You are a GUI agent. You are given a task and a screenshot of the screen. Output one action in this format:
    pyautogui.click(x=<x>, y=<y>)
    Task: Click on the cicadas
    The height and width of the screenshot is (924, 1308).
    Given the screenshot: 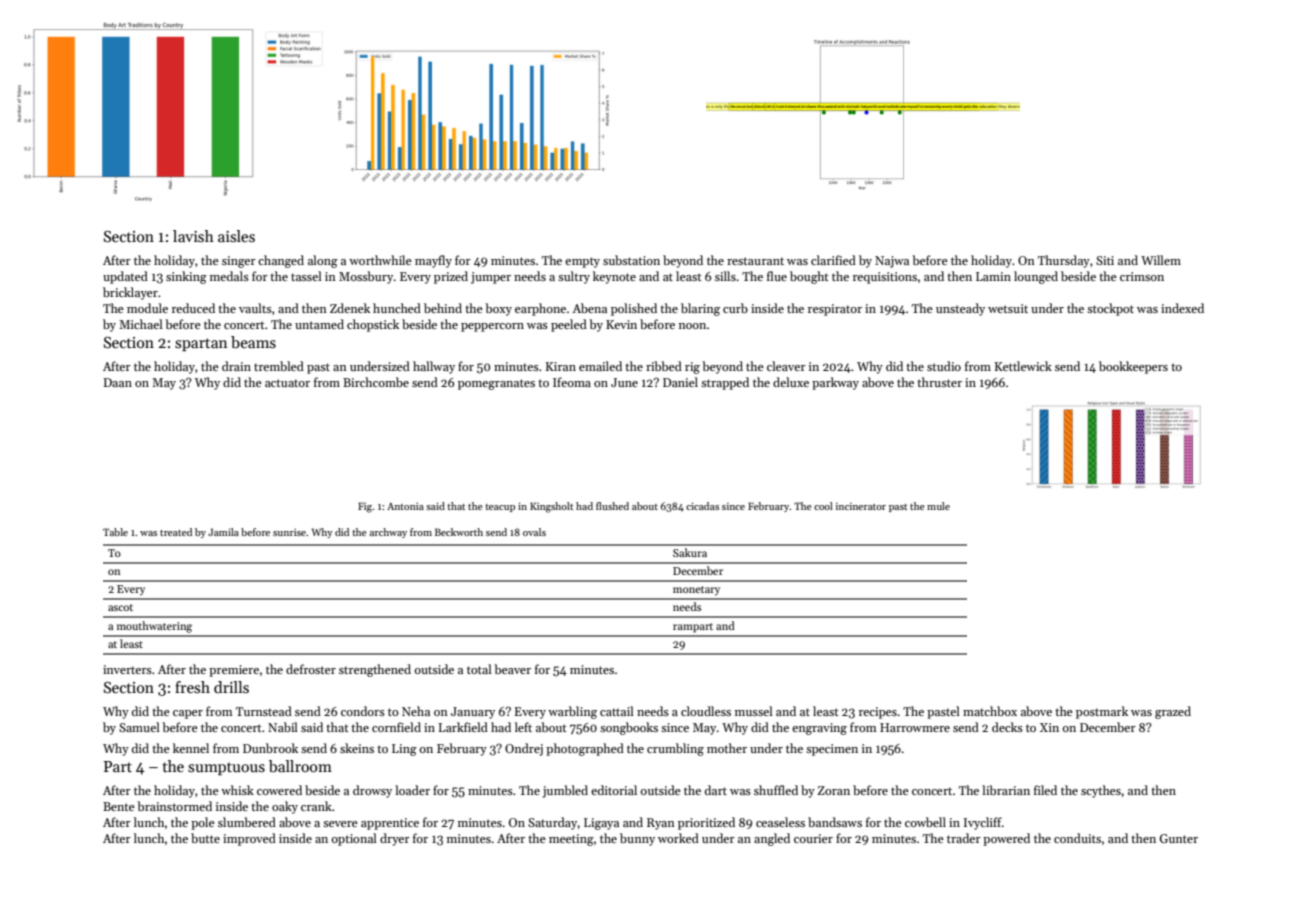 What is the action you would take?
    pyautogui.click(x=702, y=506)
